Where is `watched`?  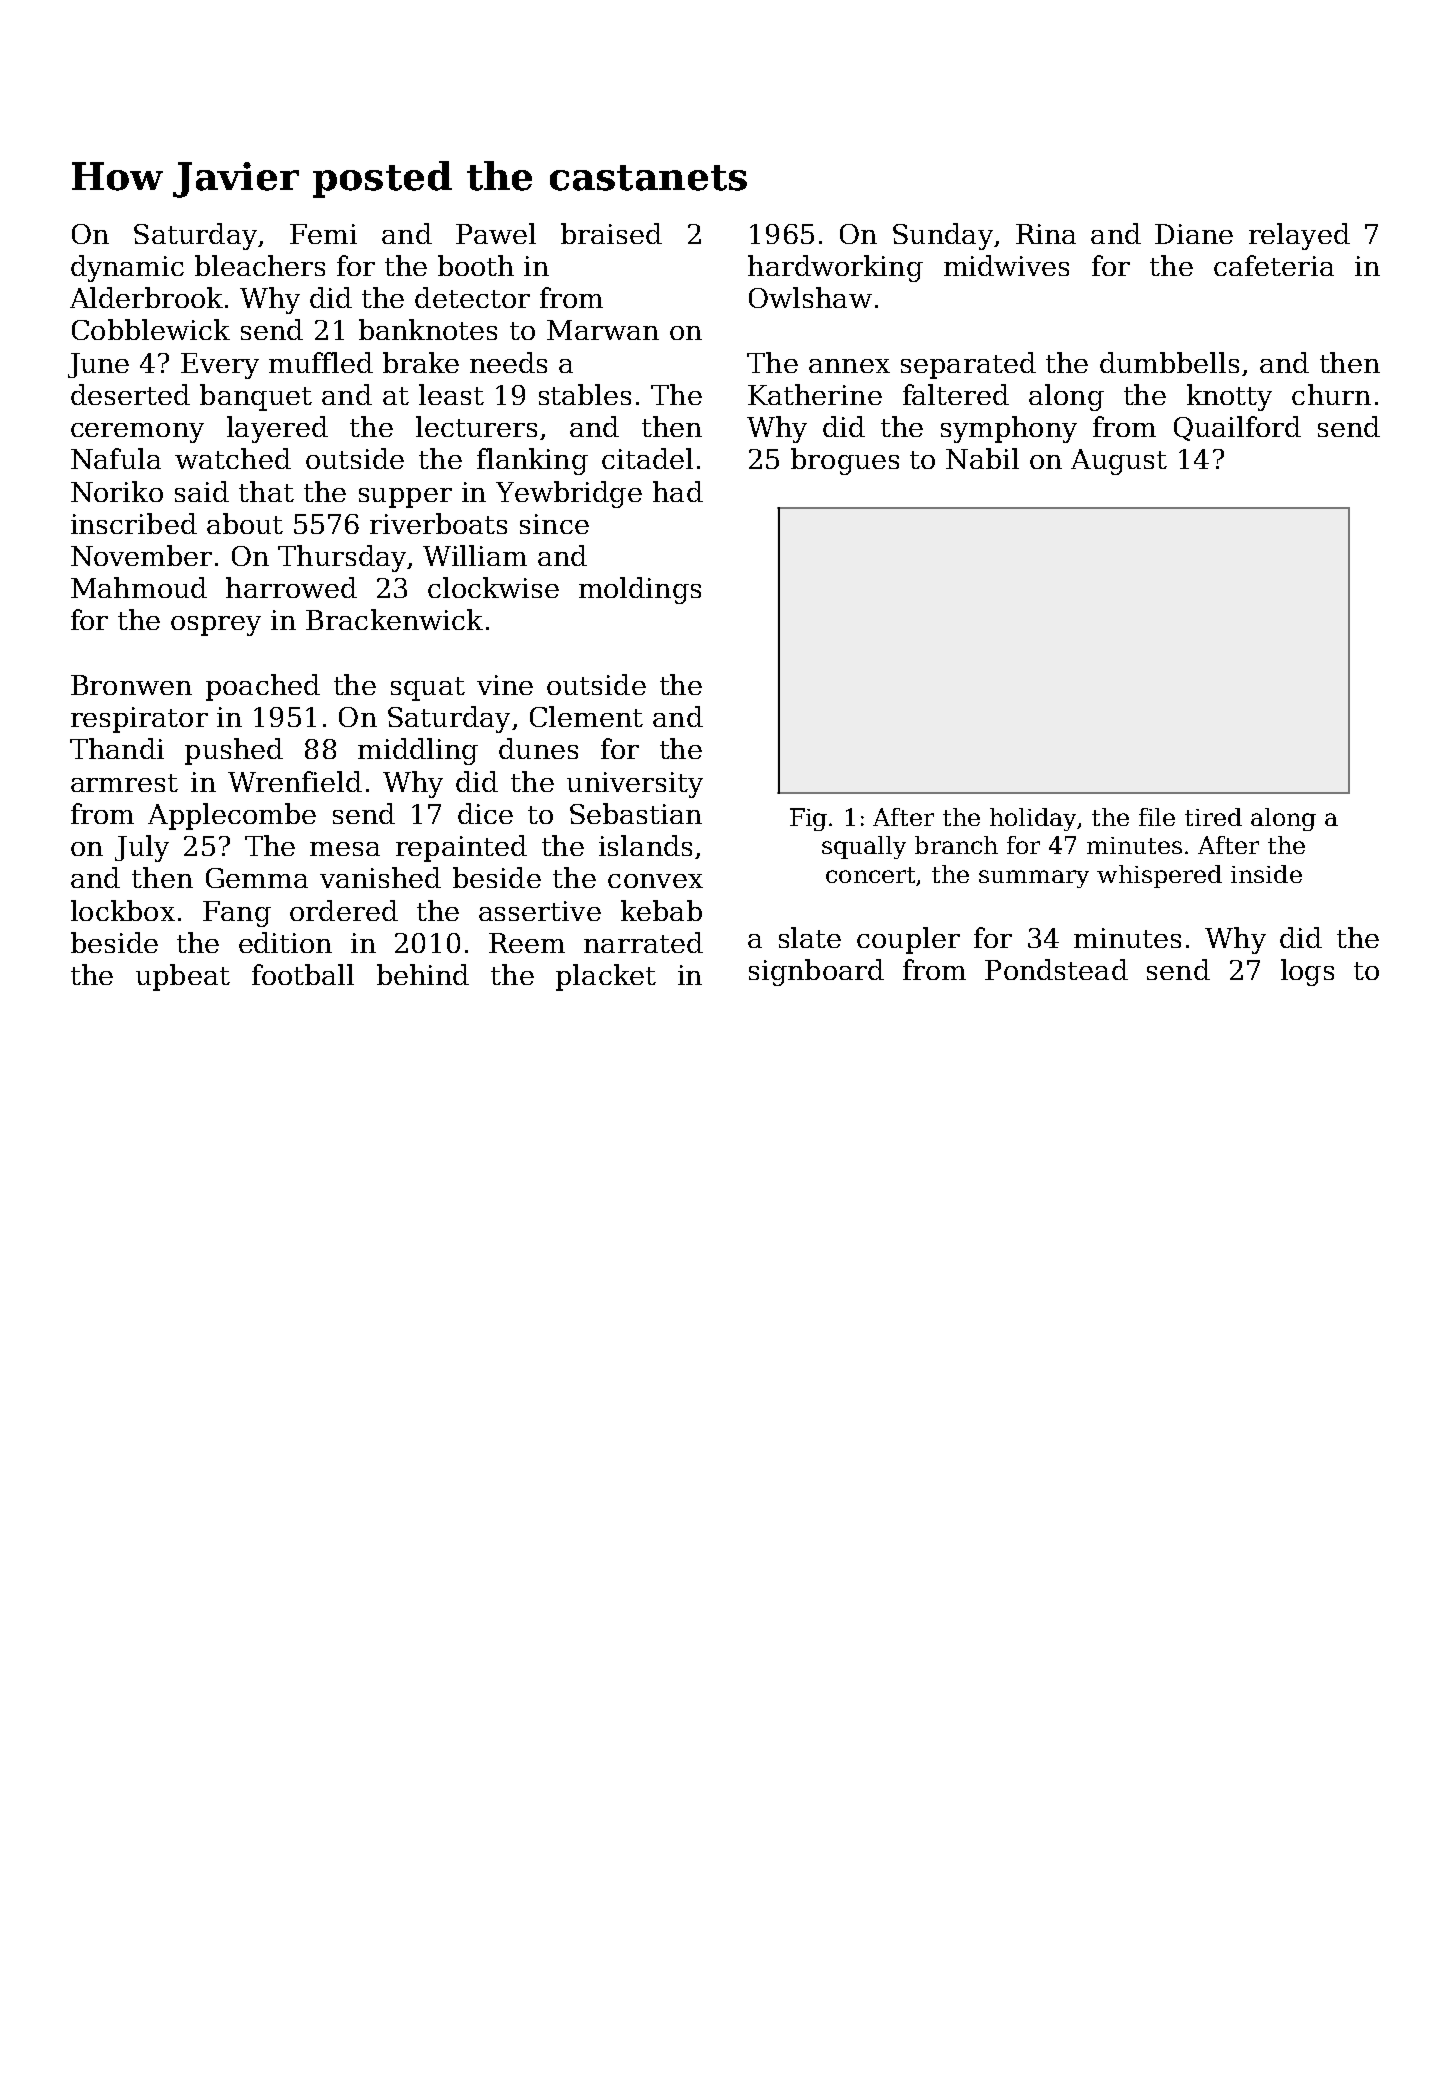
watched is located at coordinates (233, 458).
